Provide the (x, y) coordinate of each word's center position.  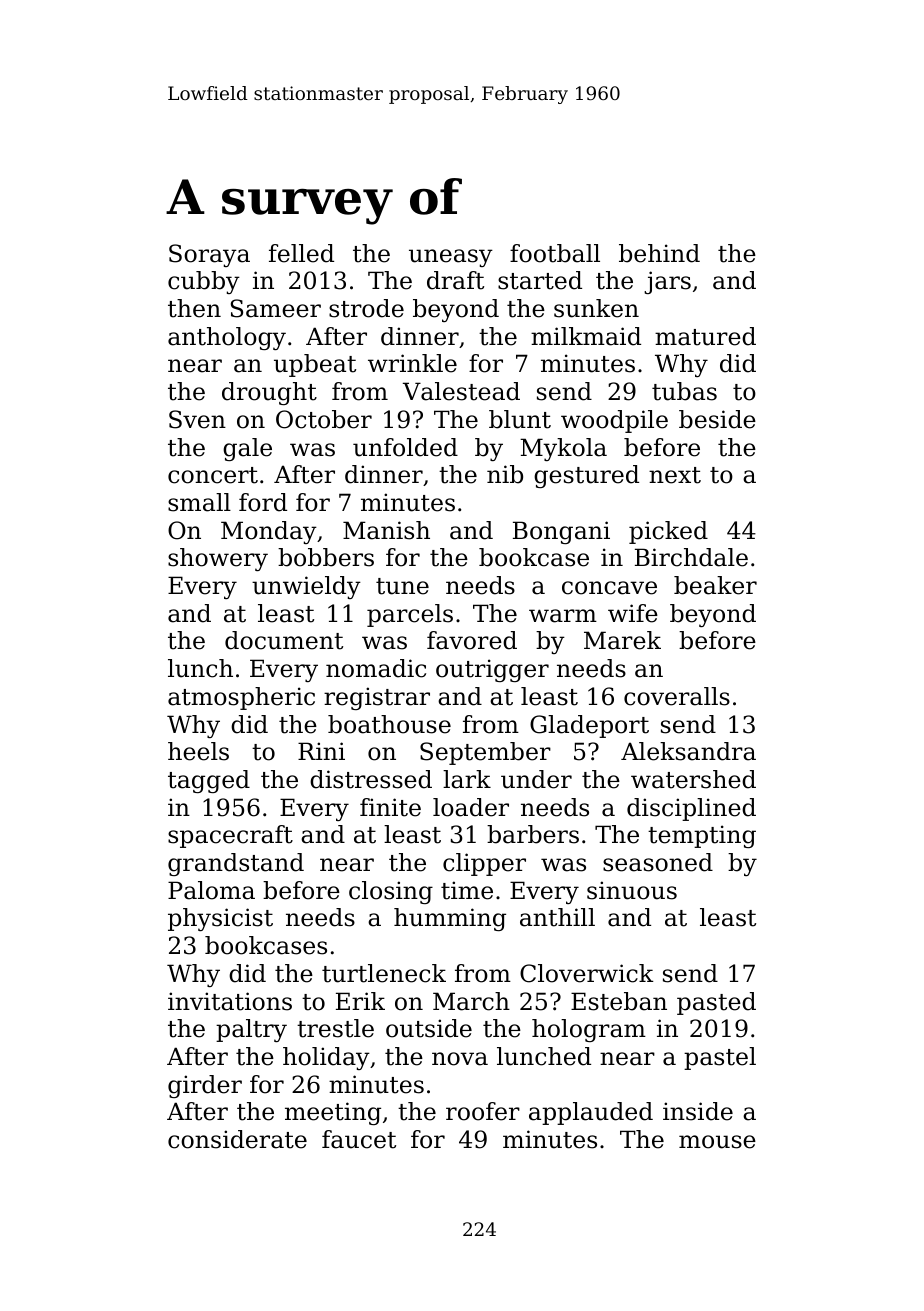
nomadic (376, 668)
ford (263, 502)
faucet (359, 1139)
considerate (237, 1139)
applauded (591, 1113)
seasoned (658, 862)
